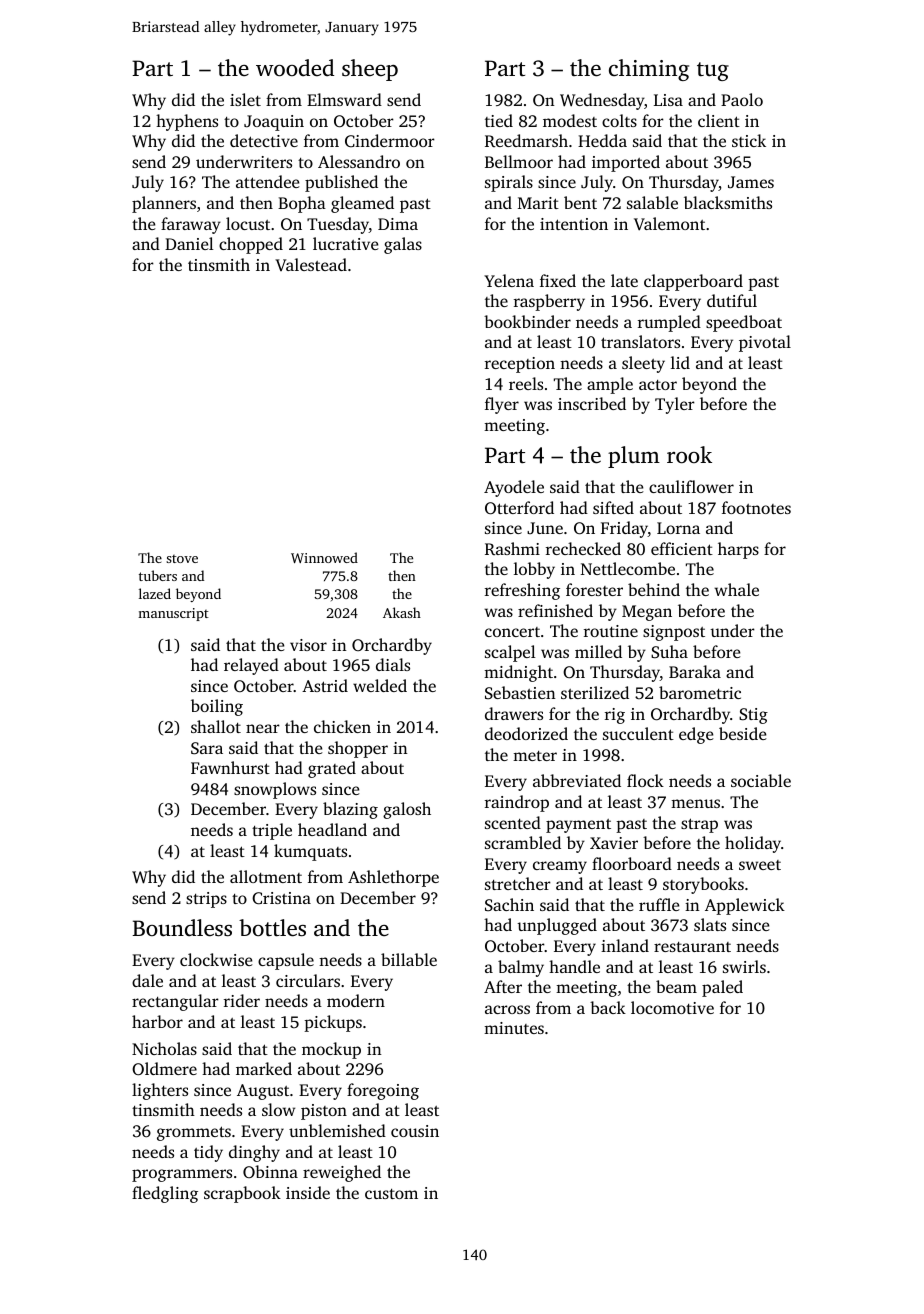 This screenshot has width=924, height=1314. I want to click on rider, so click(242, 1000).
